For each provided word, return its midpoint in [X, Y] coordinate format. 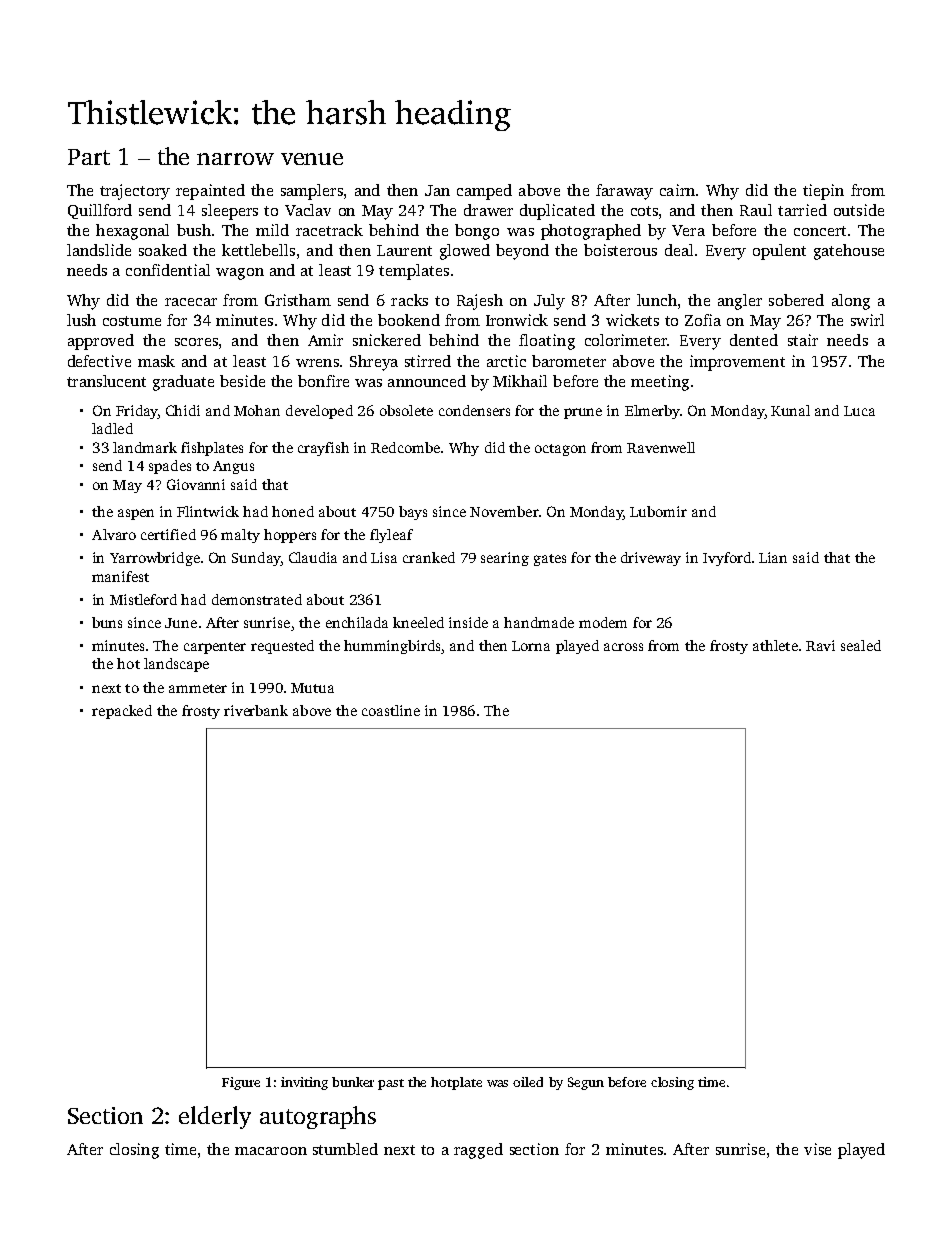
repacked [122, 712]
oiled [528, 1082]
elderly [215, 1117]
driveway [651, 559]
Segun [586, 1083]
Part [89, 157]
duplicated [557, 212]
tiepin [823, 192]
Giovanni [196, 484]
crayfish [323, 449]
